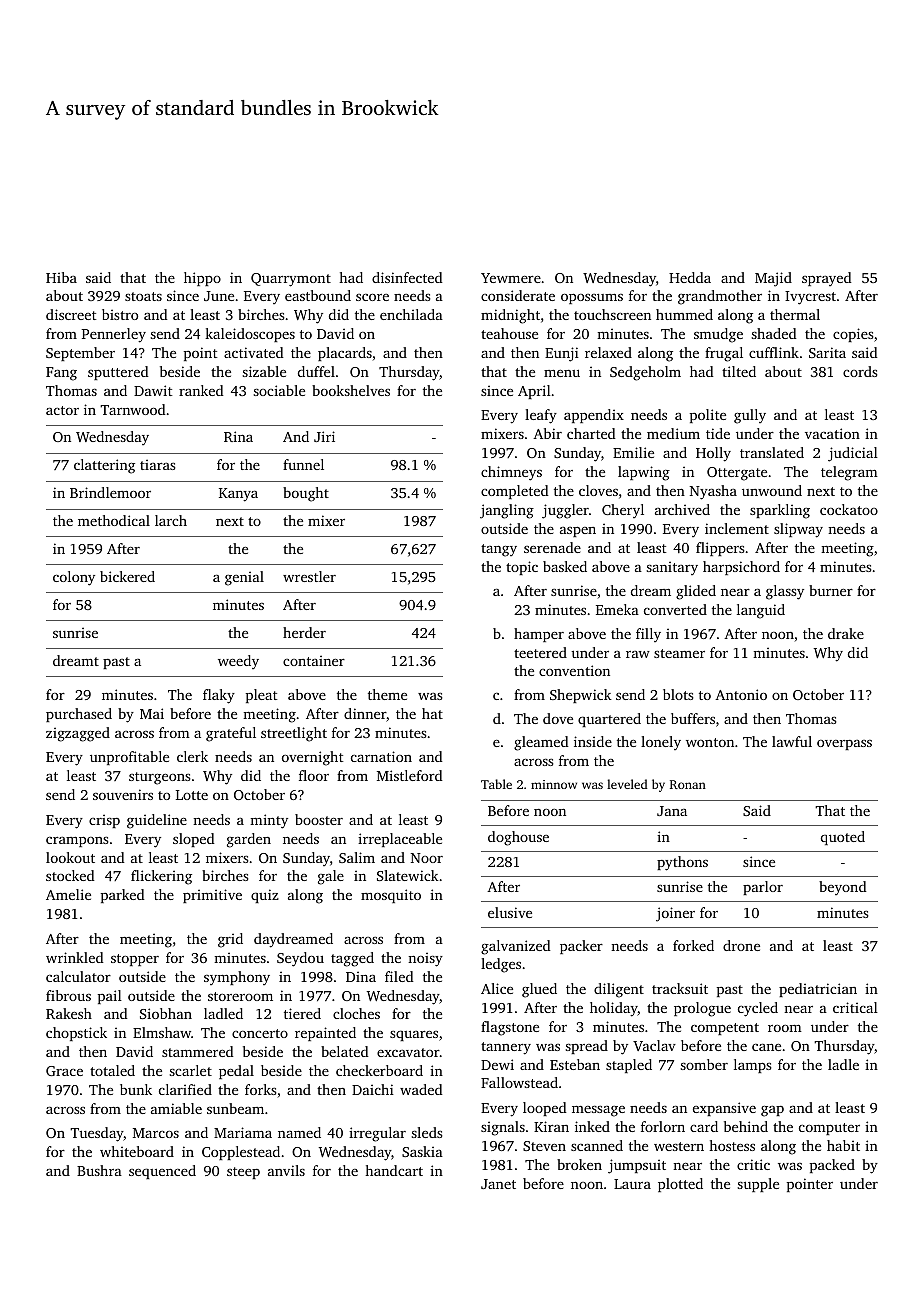 The width and height of the screenshot is (924, 1308). What do you see at coordinates (123, 794) in the screenshot?
I see `souvenirs` at bounding box center [123, 794].
